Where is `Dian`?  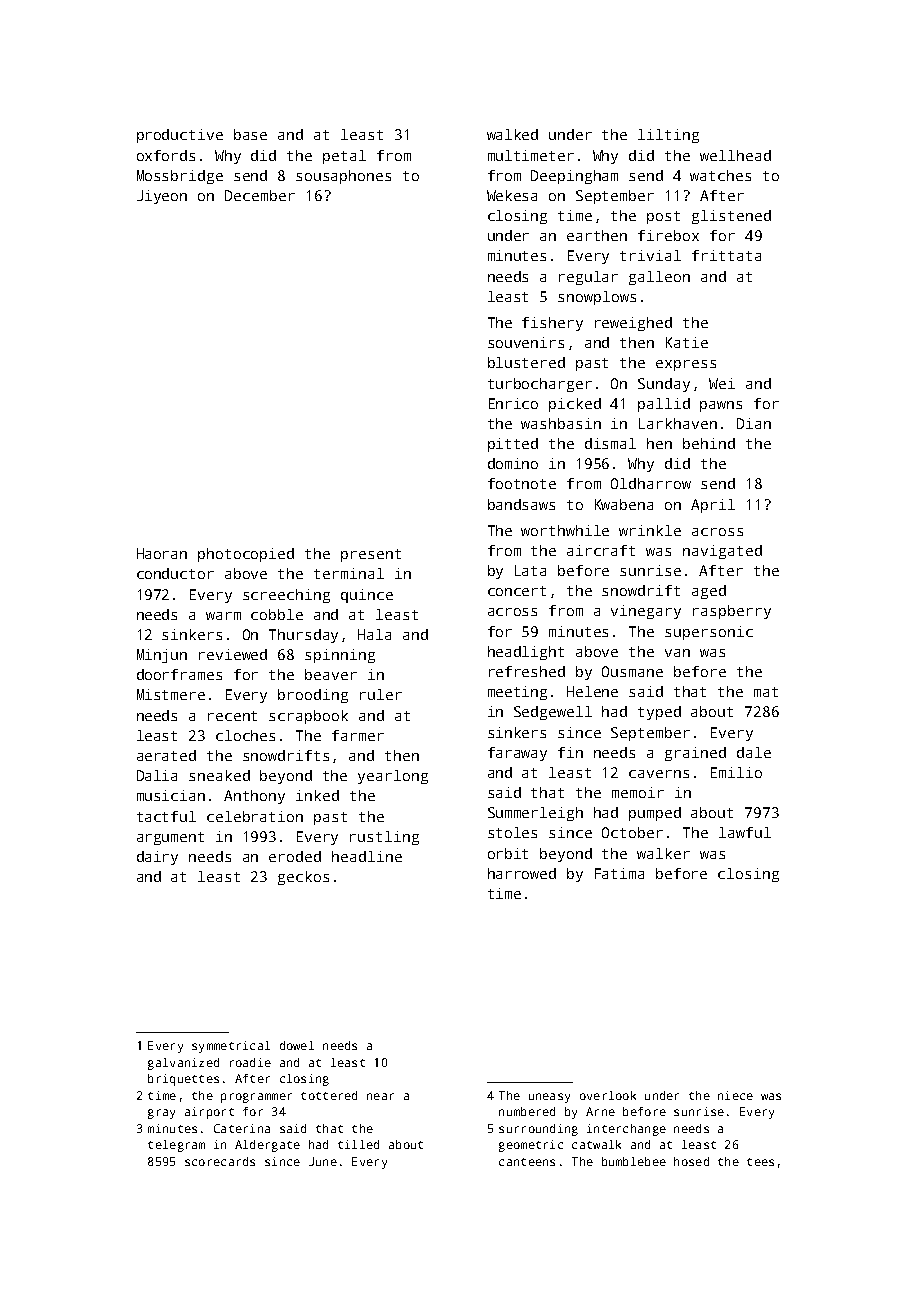
Dian is located at coordinates (754, 423).
